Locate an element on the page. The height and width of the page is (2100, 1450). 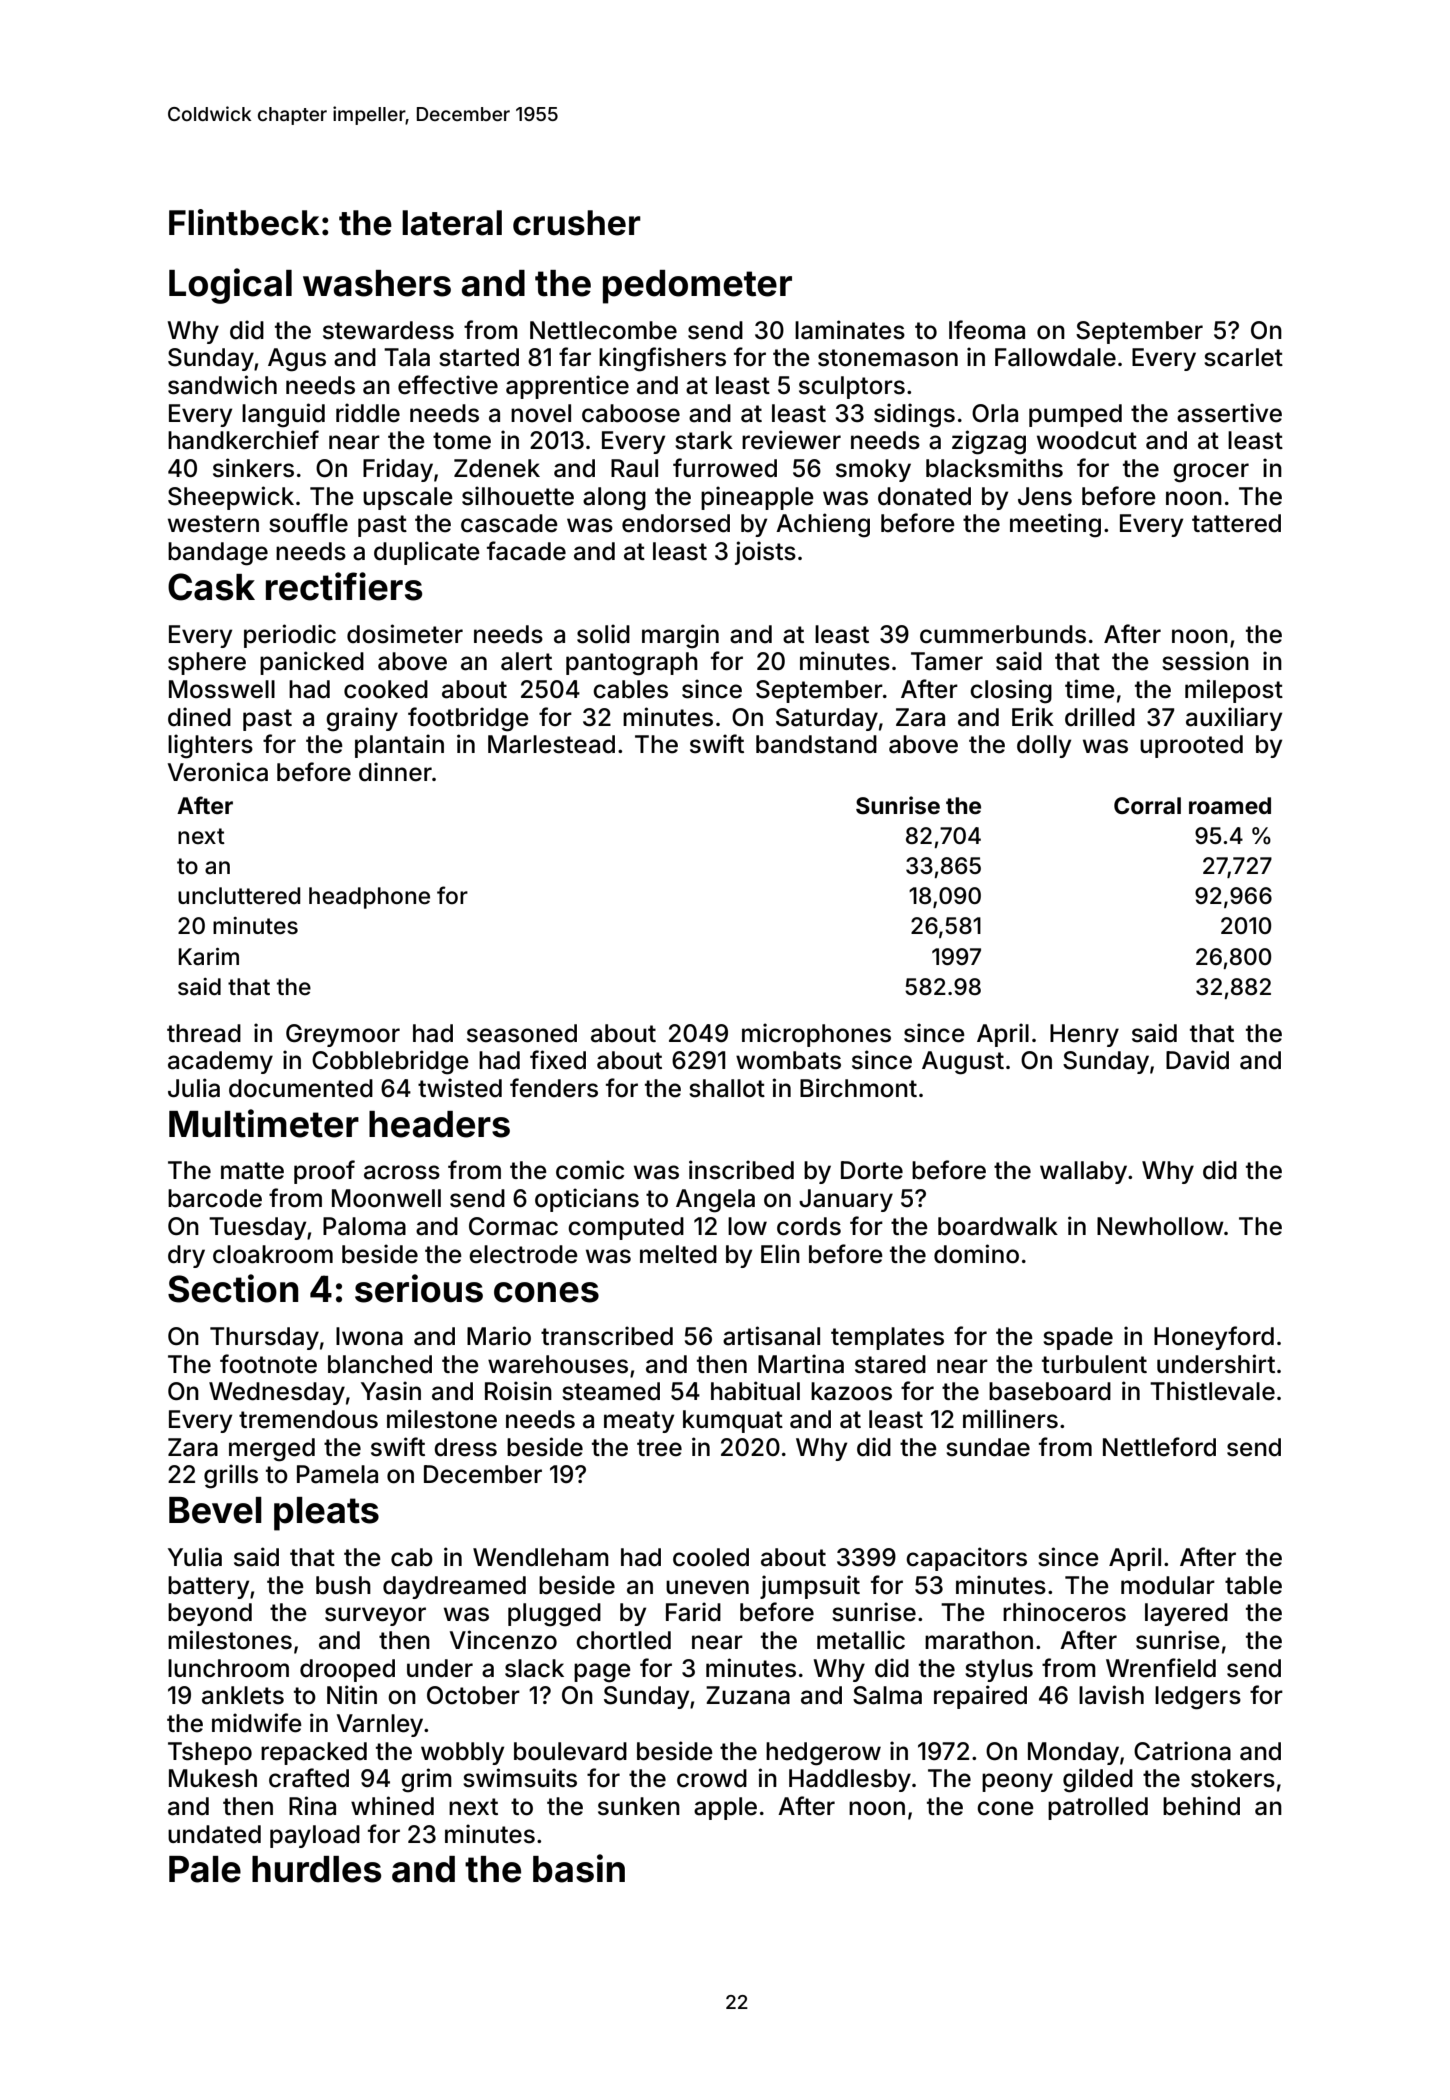
beyond is located at coordinates (210, 1614).
